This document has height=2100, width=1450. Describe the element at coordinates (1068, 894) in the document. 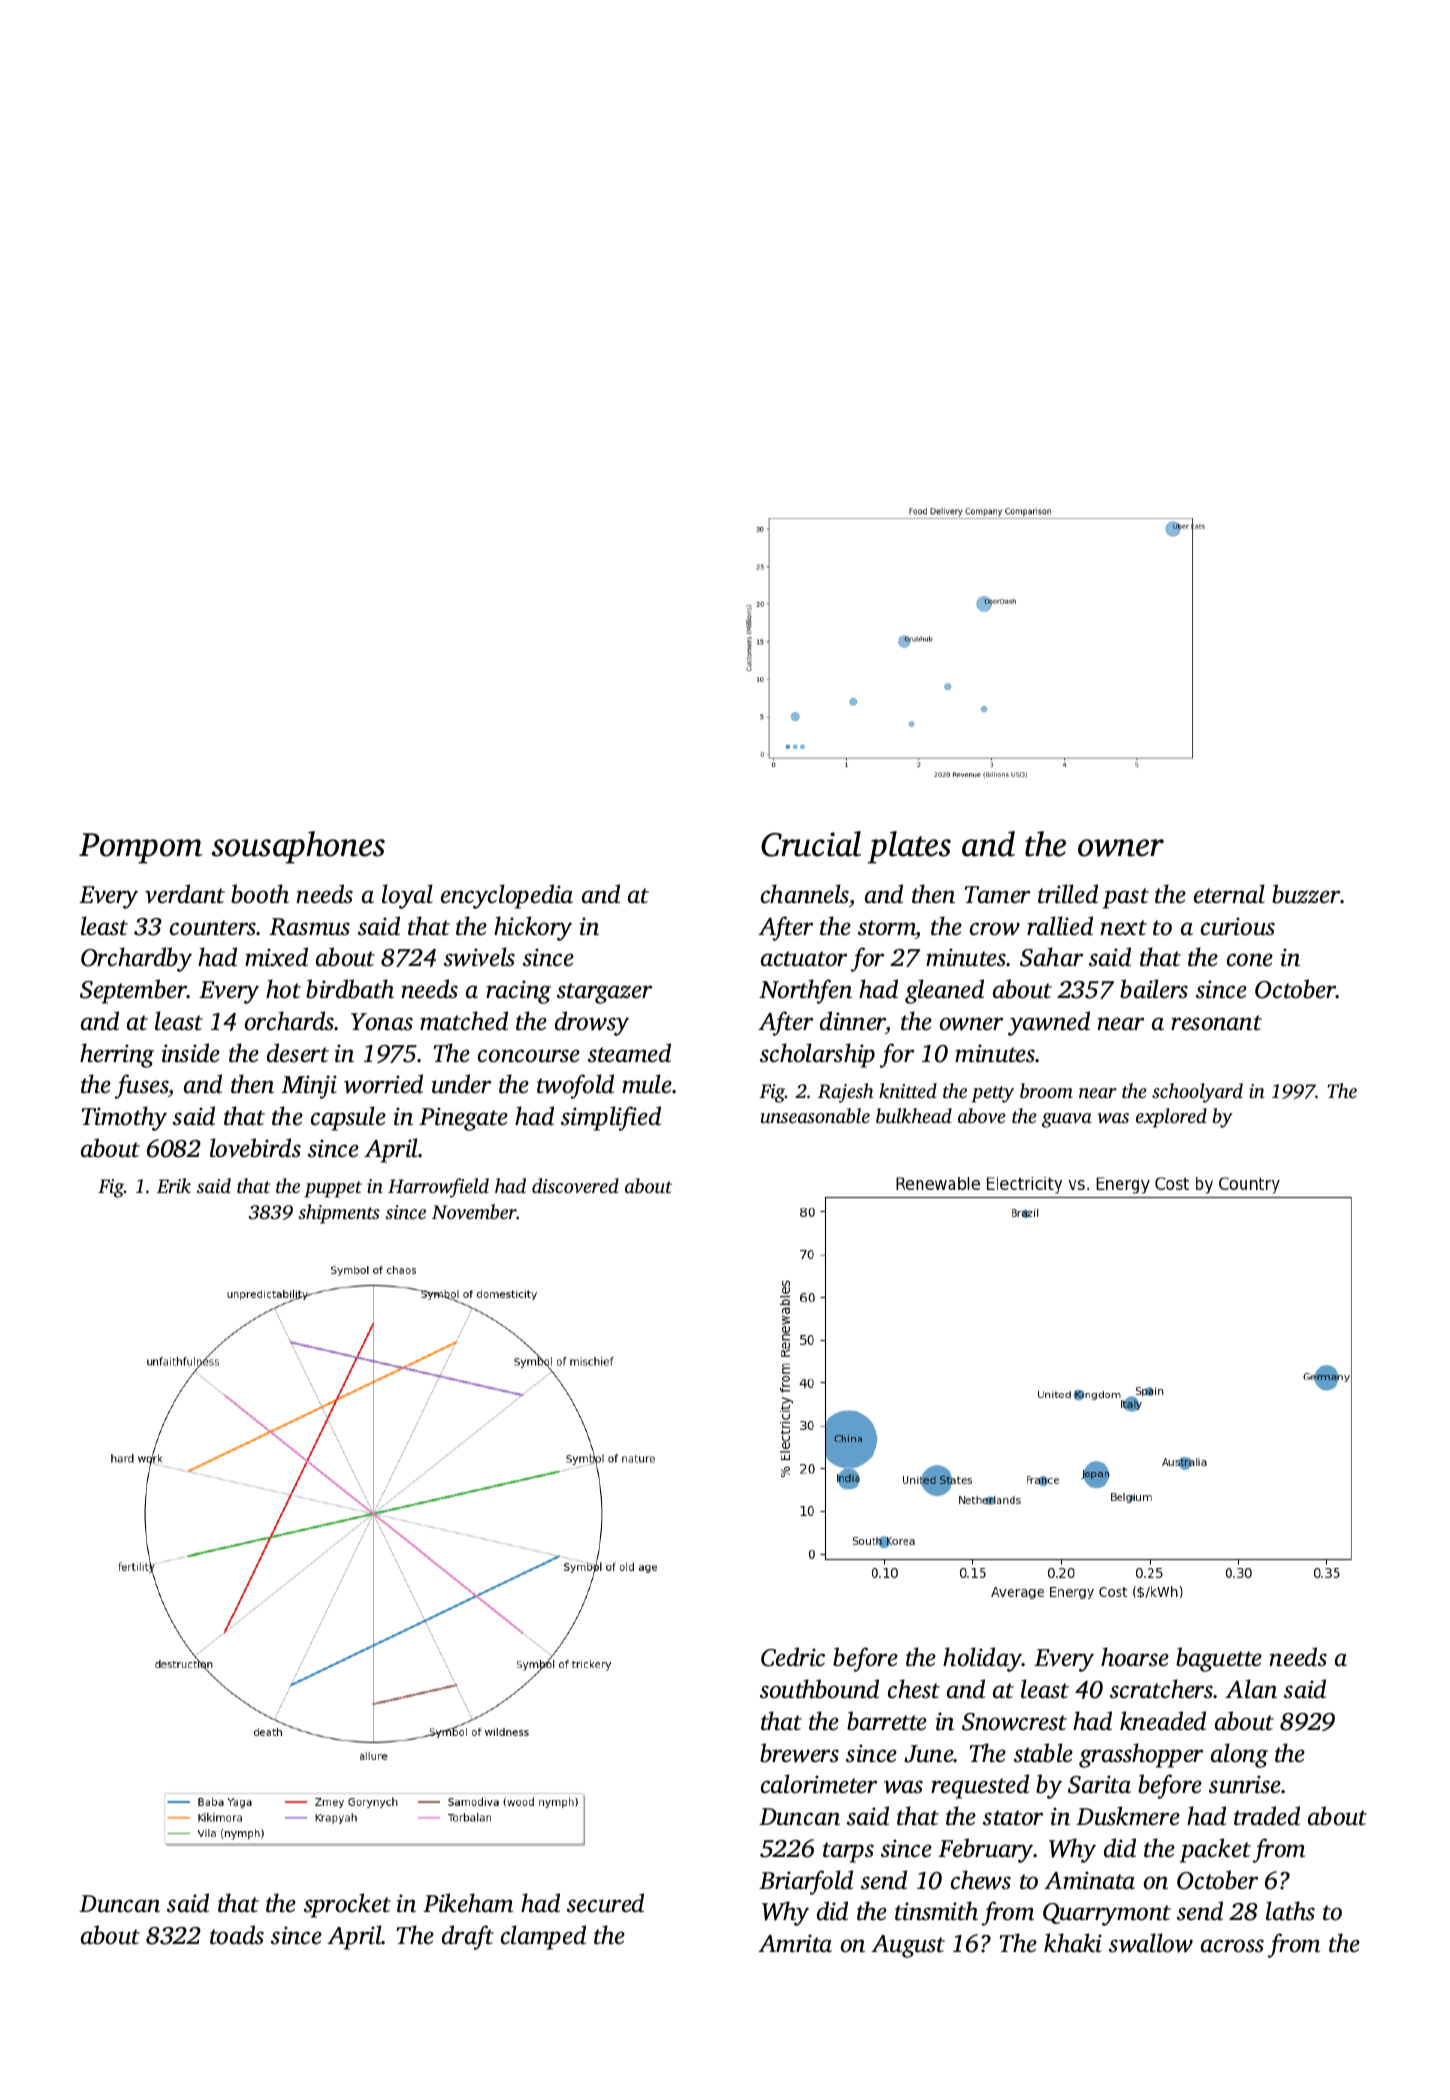

I see `trilled` at that location.
